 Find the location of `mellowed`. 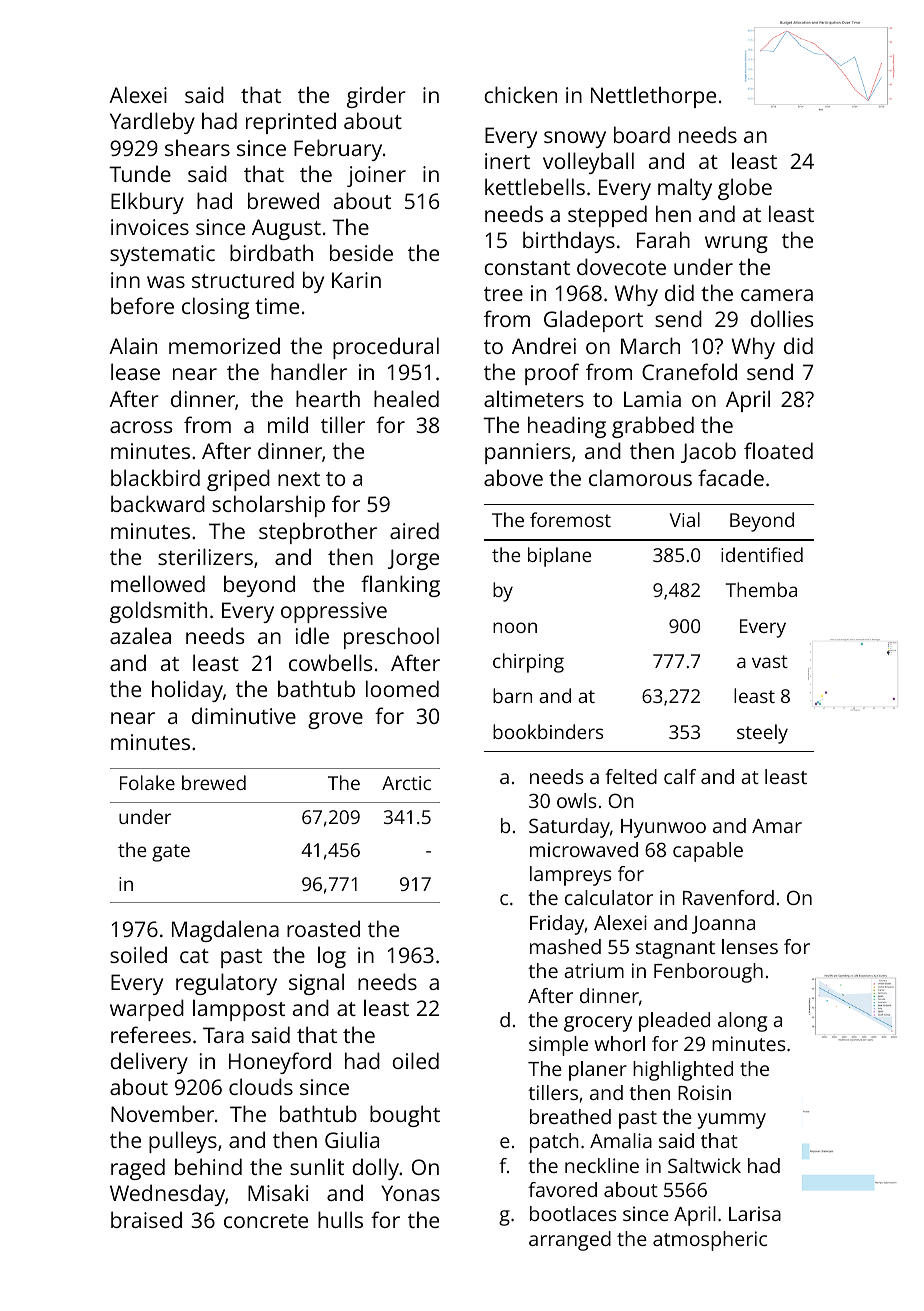

mellowed is located at coordinates (158, 583).
